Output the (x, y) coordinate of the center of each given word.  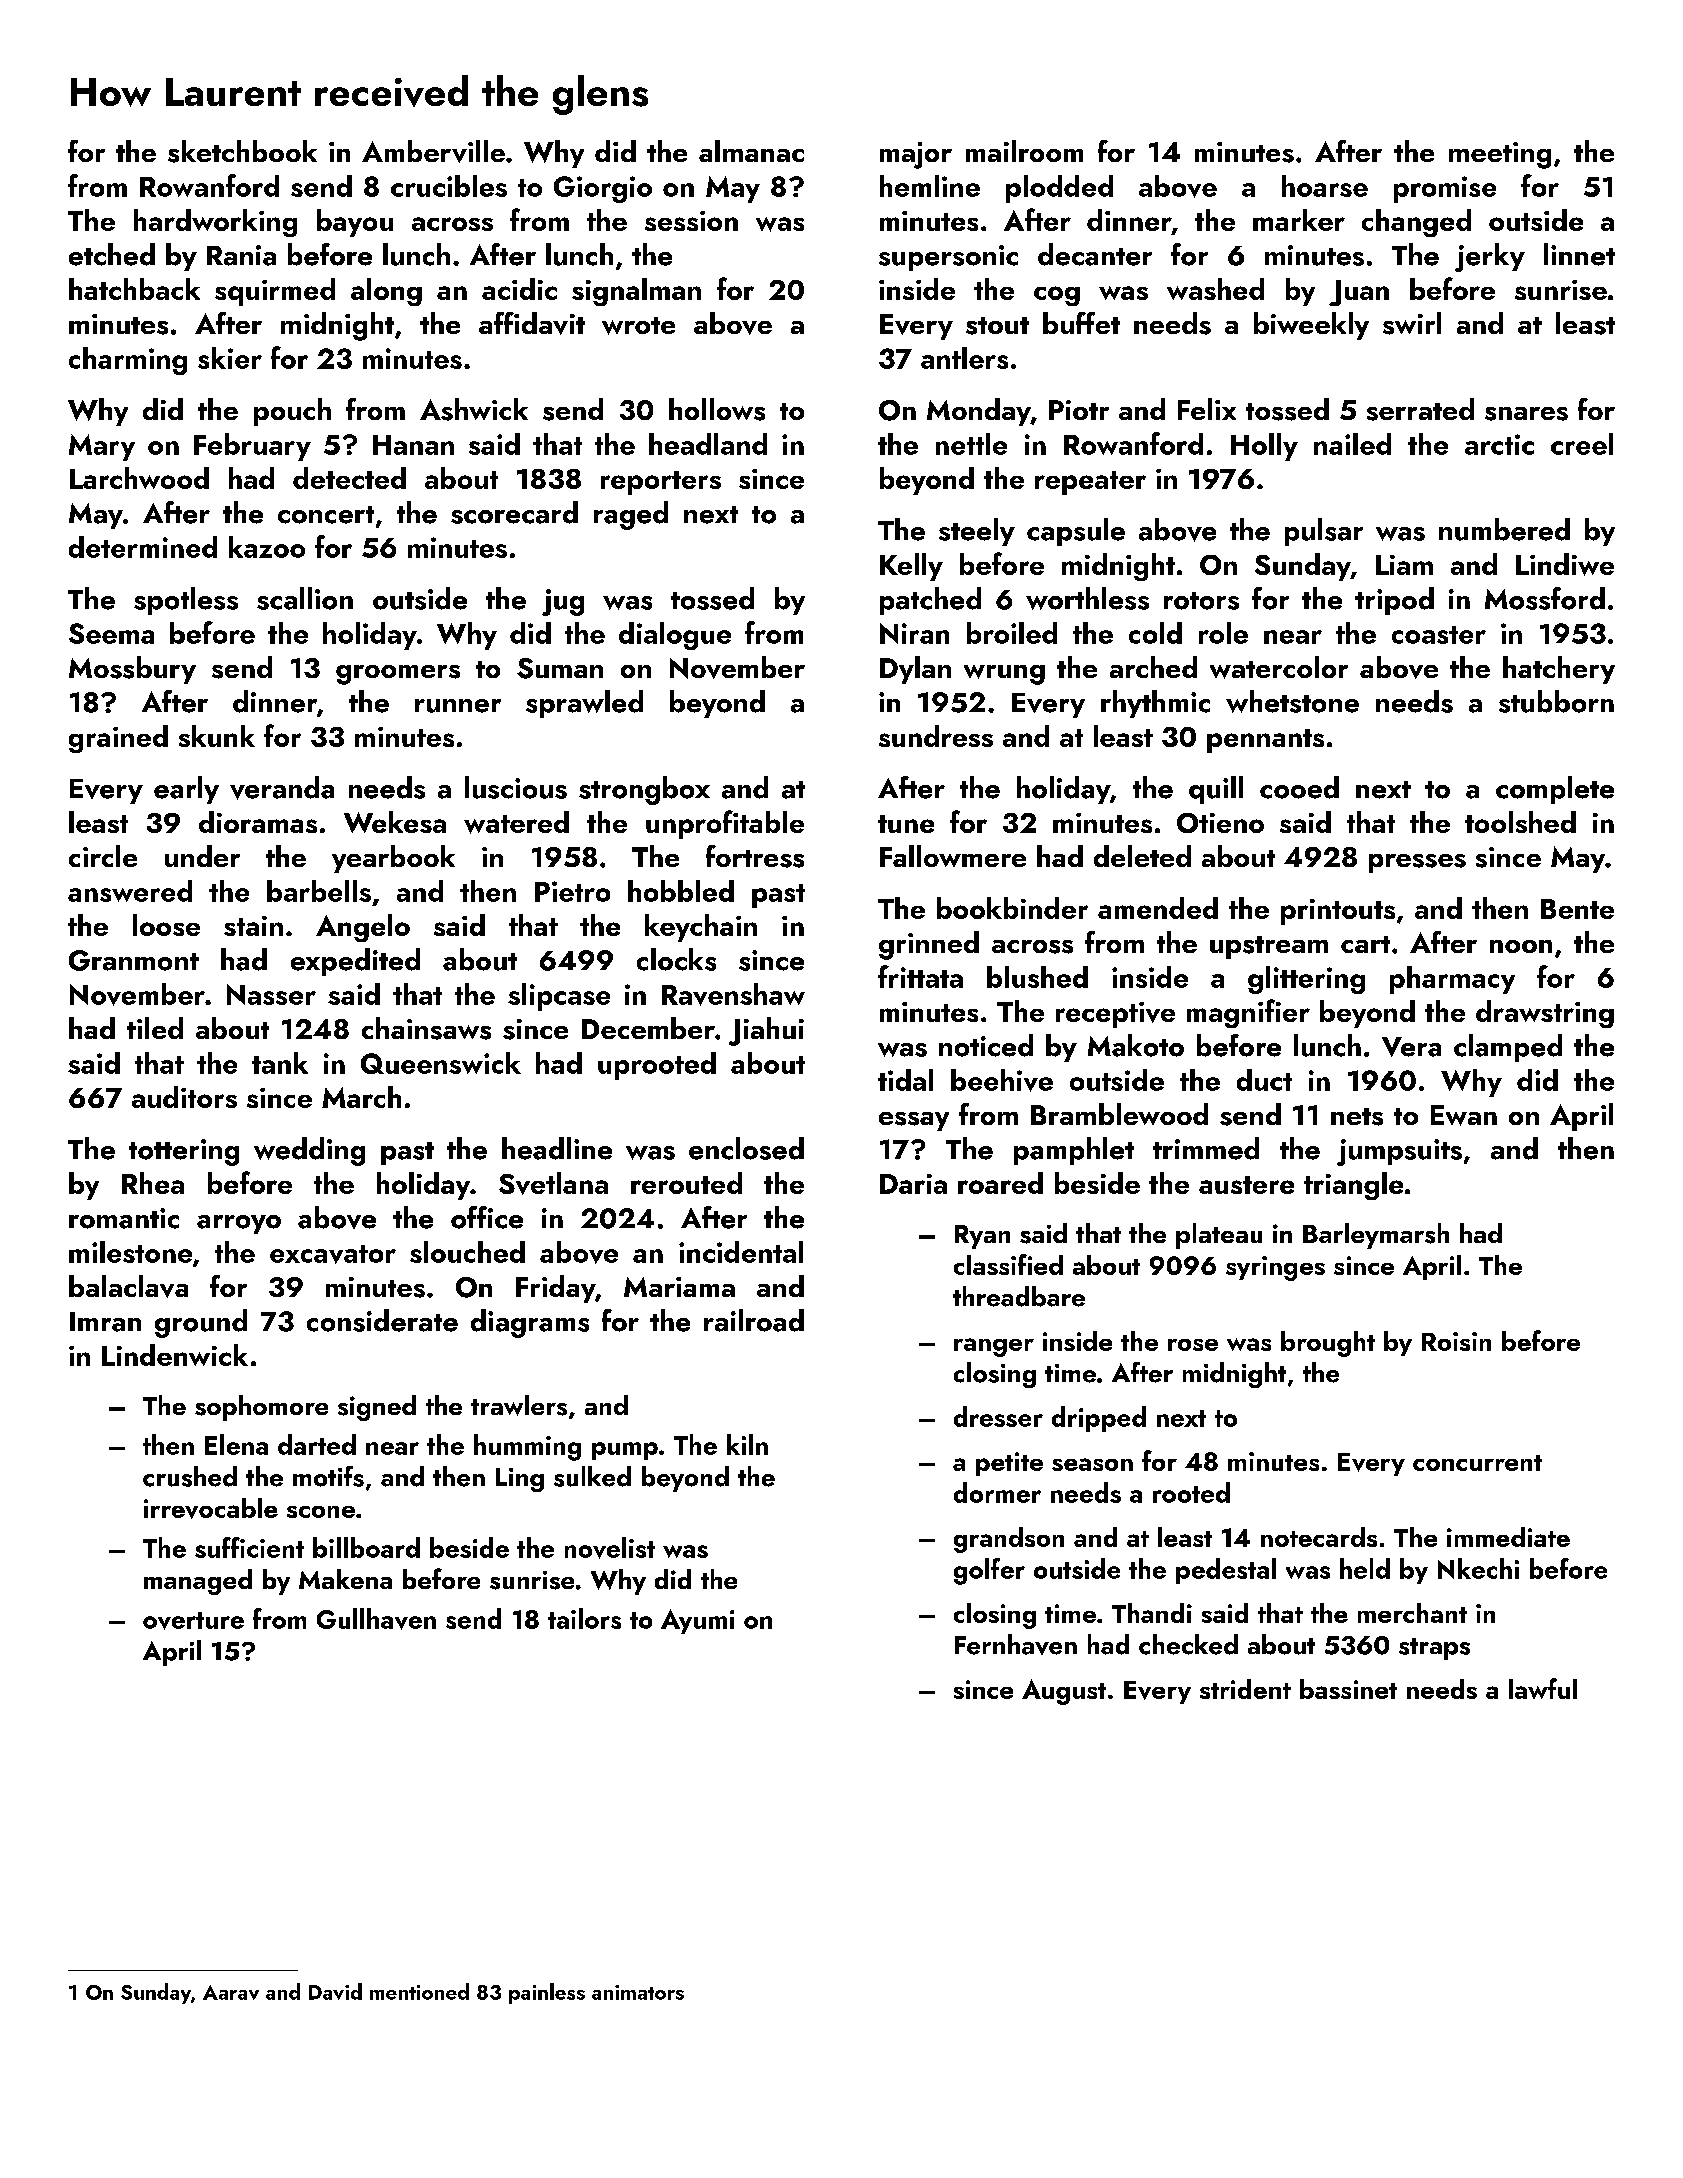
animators (638, 1992)
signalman (636, 292)
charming (128, 361)
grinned (929, 945)
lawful (1543, 1688)
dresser (998, 1416)
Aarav (231, 1992)
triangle (1353, 1186)
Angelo (363, 928)
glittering (1306, 980)
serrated (1420, 409)
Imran (105, 1322)
